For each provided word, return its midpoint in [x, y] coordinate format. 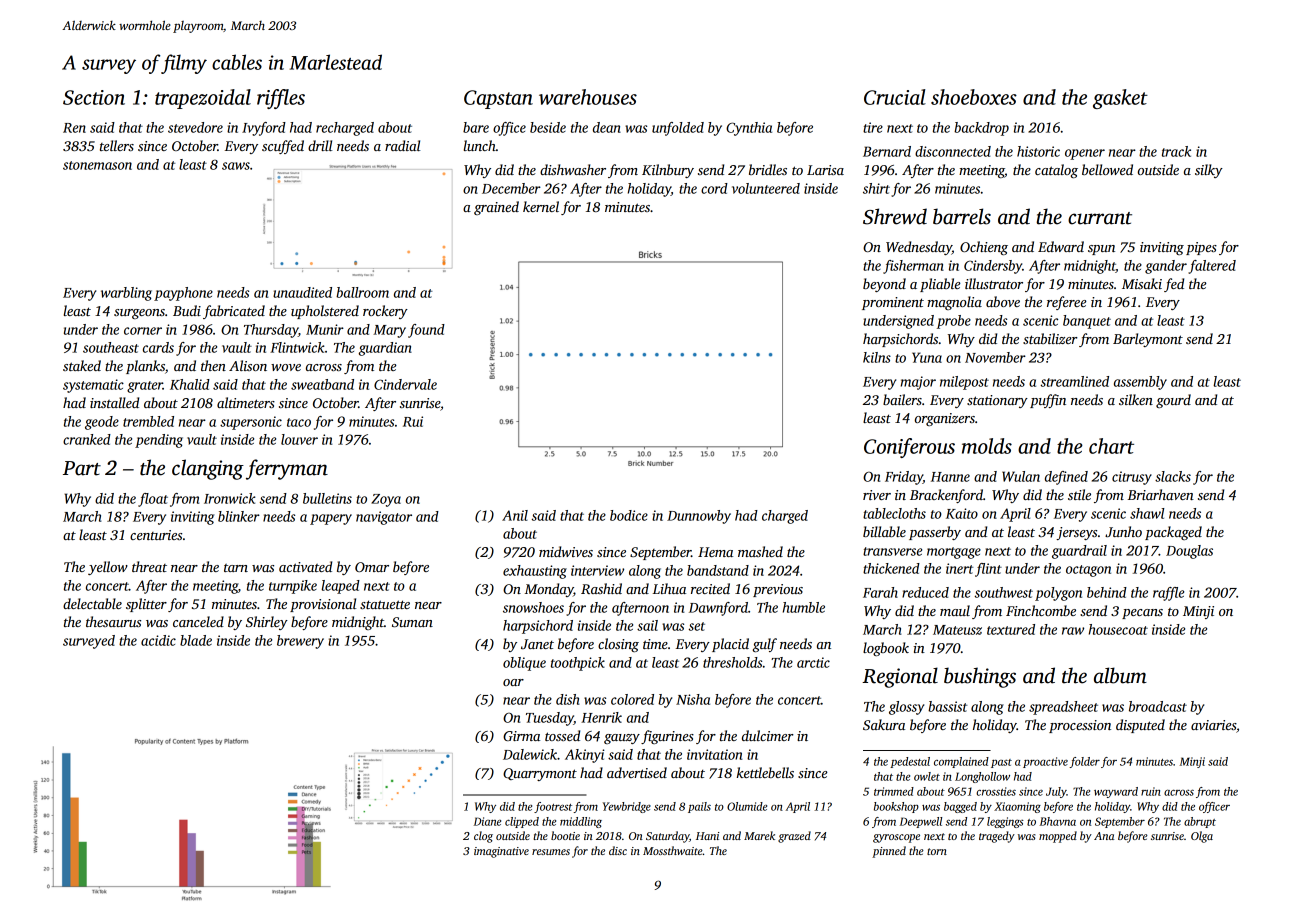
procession [1080, 726]
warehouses [588, 97]
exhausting [535, 572]
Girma [521, 736]
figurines [667, 737]
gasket [1120, 99]
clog [483, 837]
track [1176, 151]
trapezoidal [203, 99]
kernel [541, 206]
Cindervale [405, 384]
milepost [964, 383]
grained [496, 208]
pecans [1142, 614]
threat [149, 566]
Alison [248, 365]
